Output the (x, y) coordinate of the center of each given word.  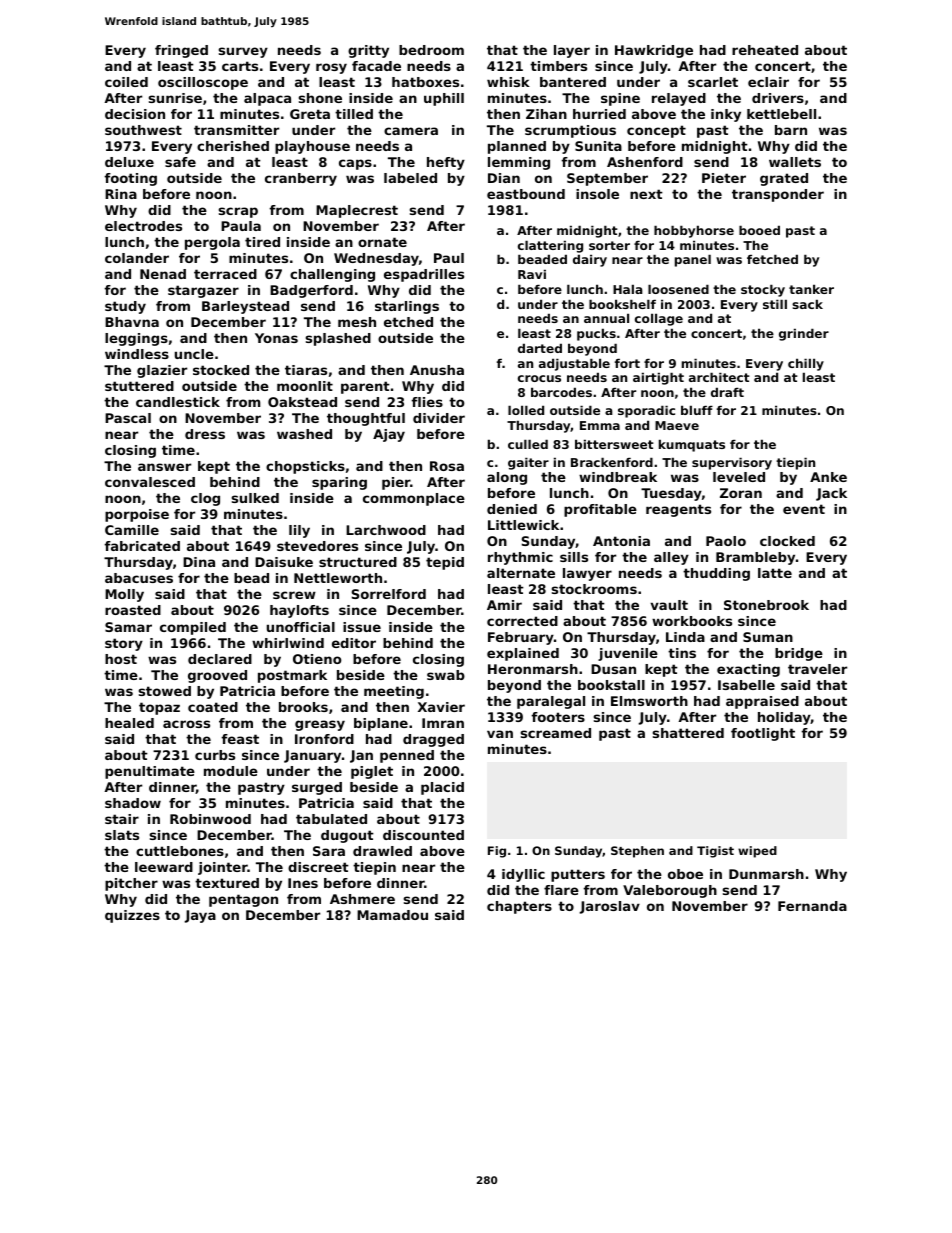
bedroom (431, 50)
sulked (255, 498)
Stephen (637, 852)
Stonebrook (766, 605)
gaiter (528, 463)
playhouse (312, 147)
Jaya (200, 916)
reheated (765, 50)
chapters (519, 907)
